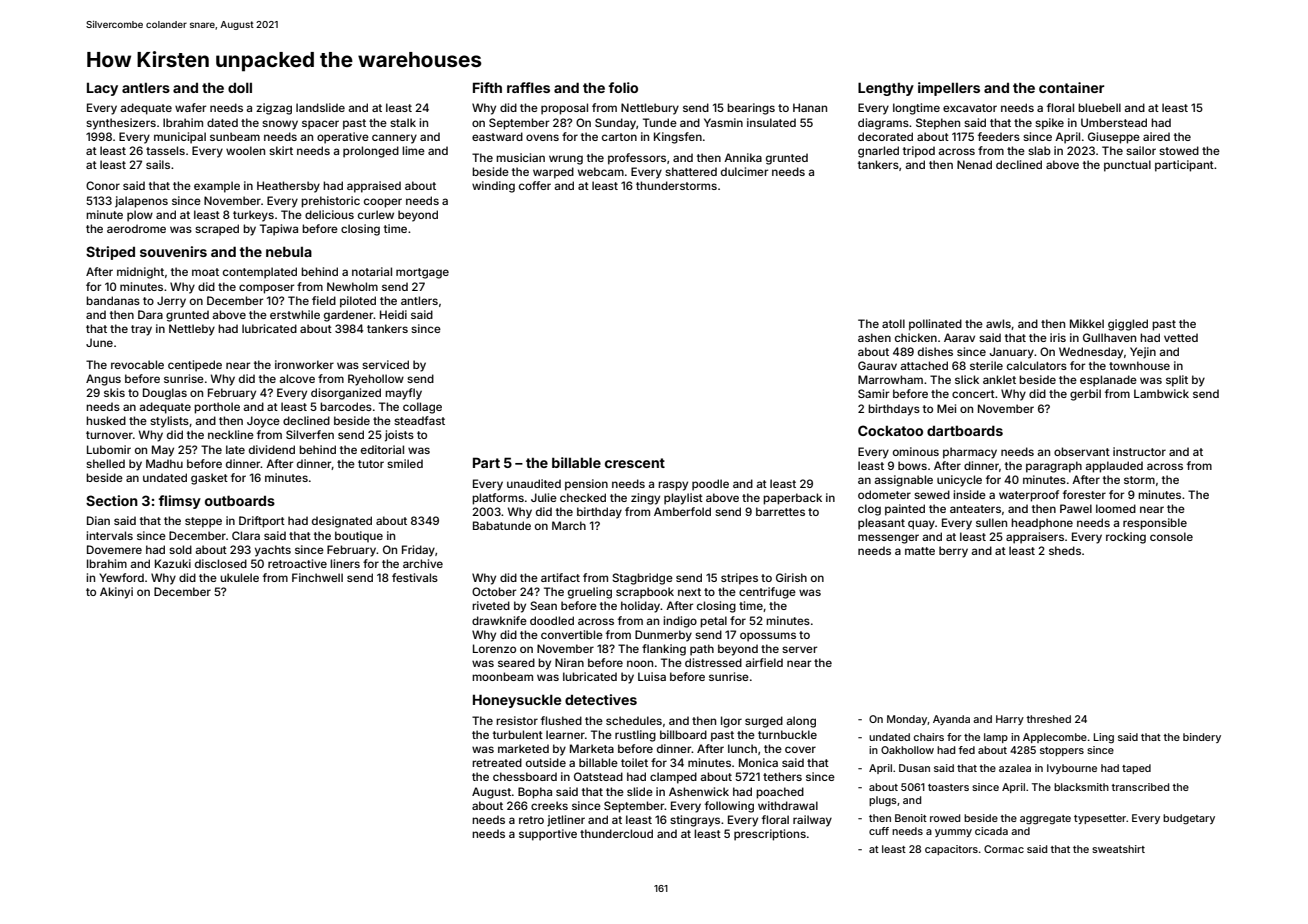 Image resolution: width=1308 pixels, height=924 pixels. Describe the element at coordinates (1072, 87) in the screenshot. I see `container` at that location.
